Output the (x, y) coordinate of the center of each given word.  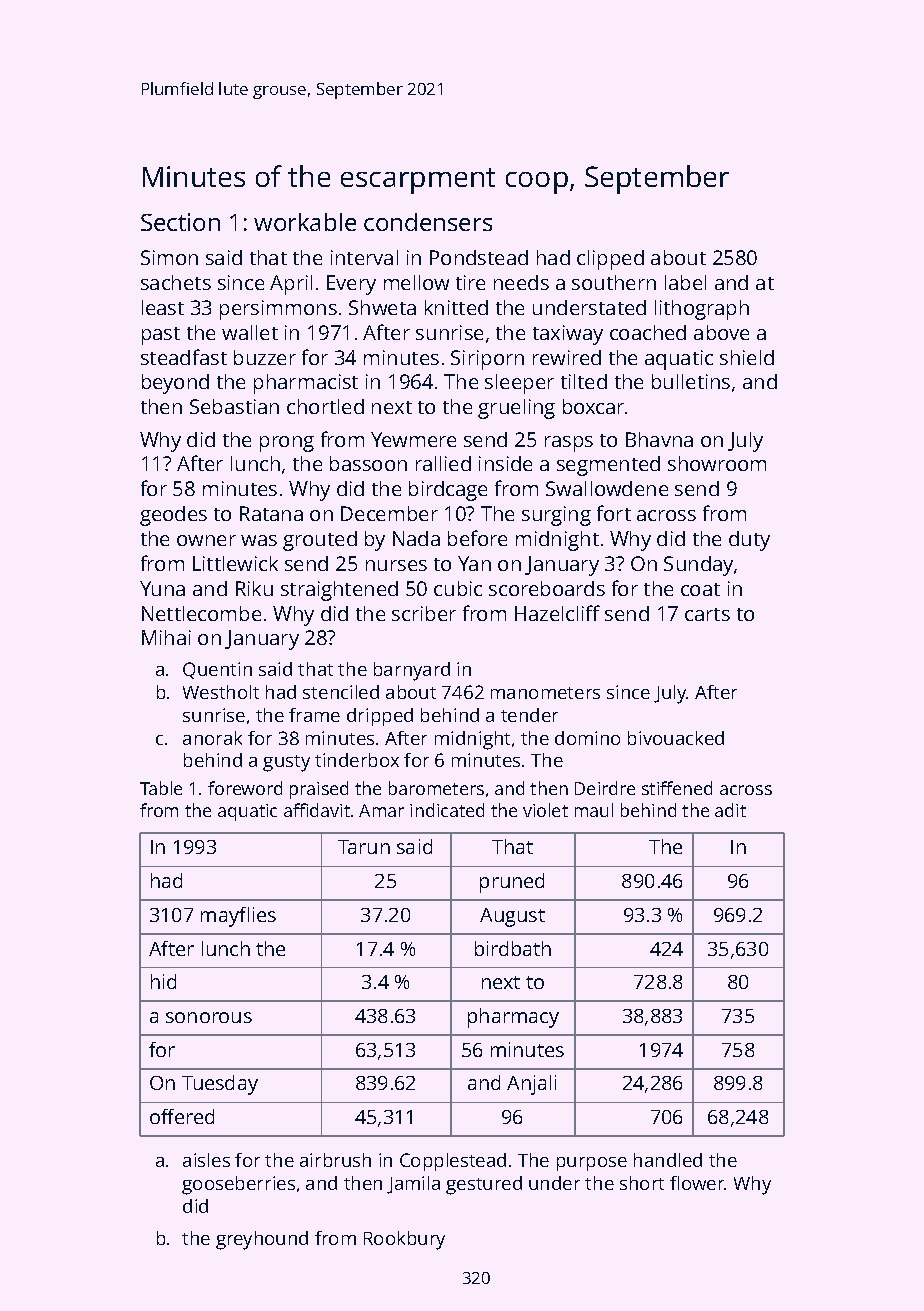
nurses (396, 565)
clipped (610, 260)
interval (364, 257)
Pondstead (479, 257)
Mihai (166, 637)
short (642, 1183)
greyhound (262, 1240)
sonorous (209, 1017)
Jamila (413, 1185)
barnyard (412, 671)
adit (730, 810)
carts (707, 614)
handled (668, 1160)
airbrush (335, 1160)
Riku (254, 588)
